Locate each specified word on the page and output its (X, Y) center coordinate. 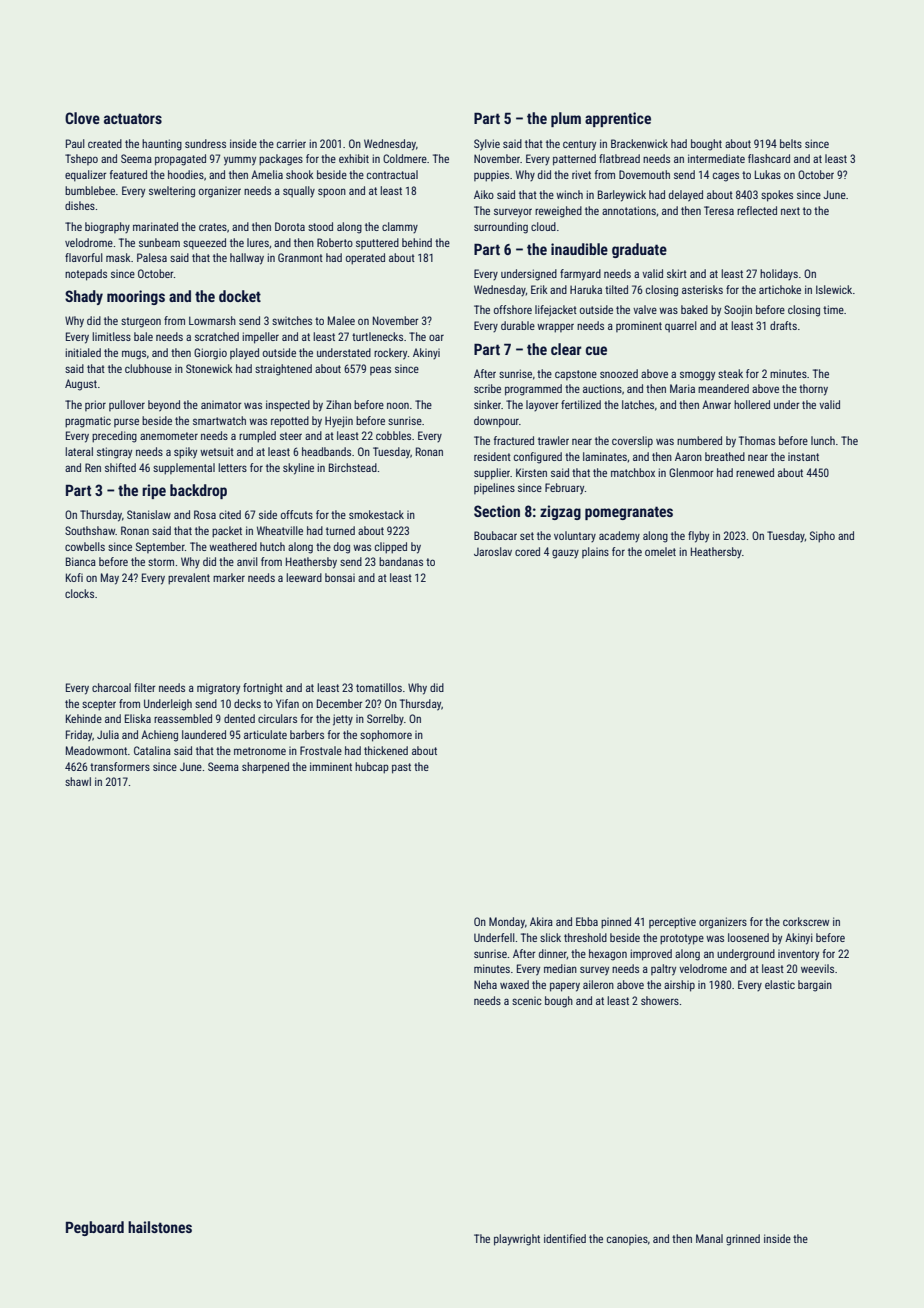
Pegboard (95, 1228)
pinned (616, 923)
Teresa (719, 210)
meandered (723, 388)
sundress (205, 143)
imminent (331, 766)
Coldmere (405, 158)
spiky (185, 453)
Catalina (152, 750)
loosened (748, 937)
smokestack (376, 514)
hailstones (160, 1227)
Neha (485, 984)
